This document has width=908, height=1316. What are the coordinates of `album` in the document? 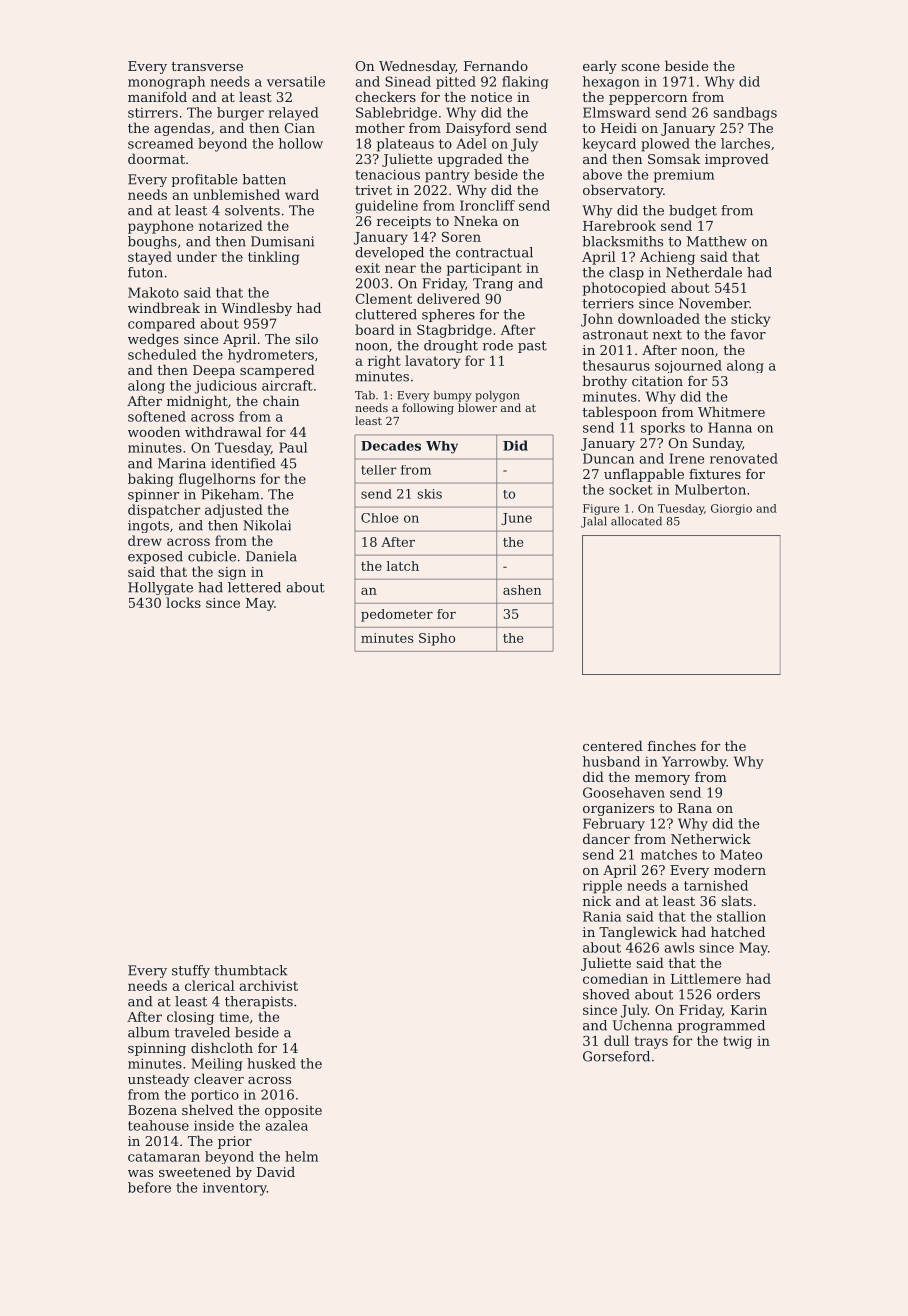 It's located at (149, 1032).
